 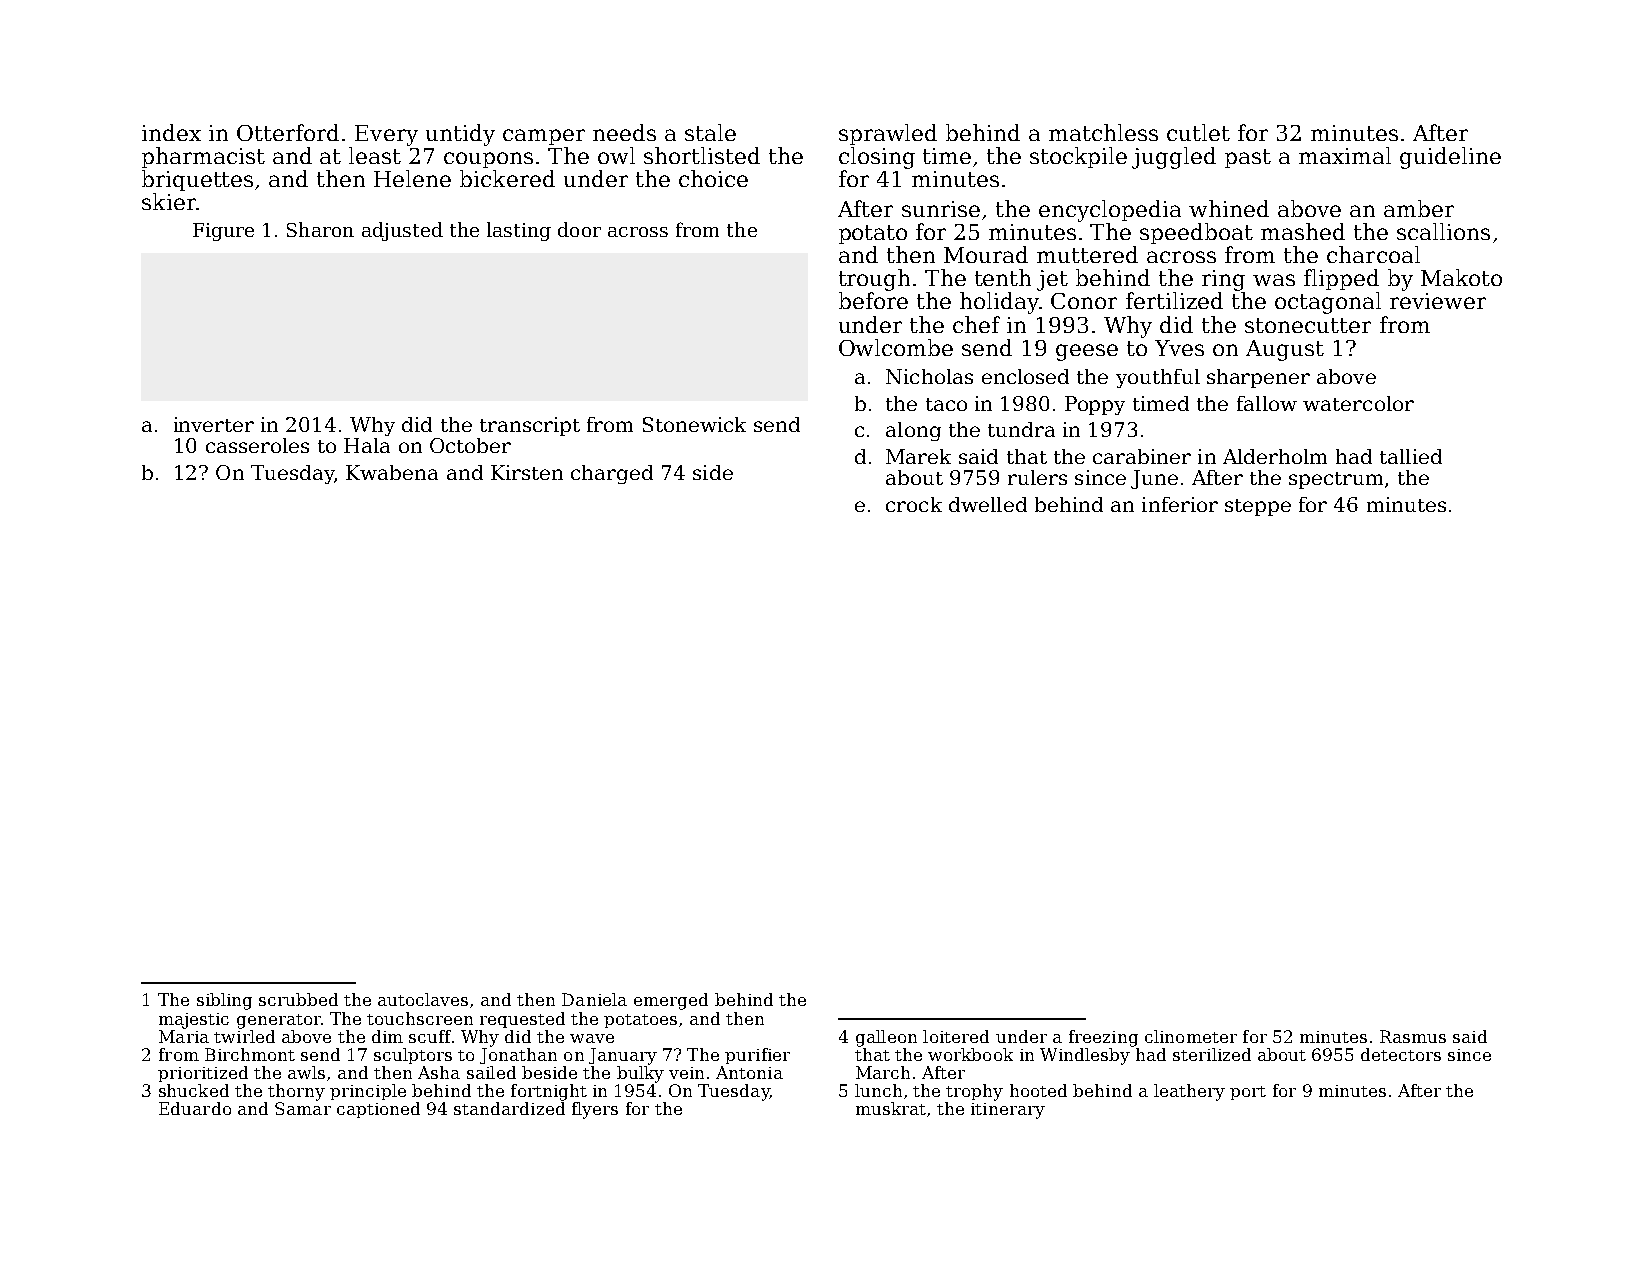 I want to click on scrubbed, so click(x=298, y=999).
